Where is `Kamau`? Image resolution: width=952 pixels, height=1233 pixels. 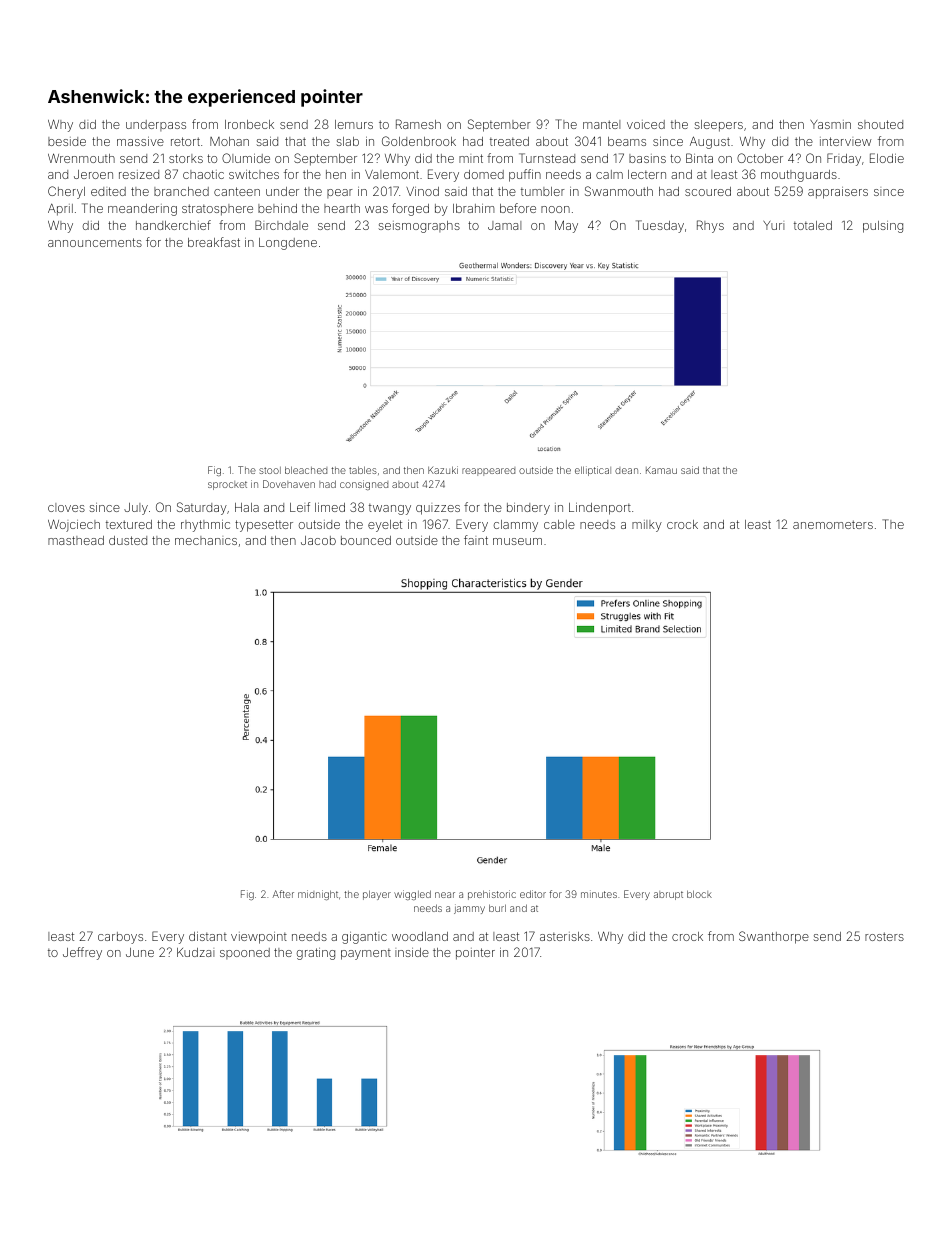
Kamau is located at coordinates (661, 470).
